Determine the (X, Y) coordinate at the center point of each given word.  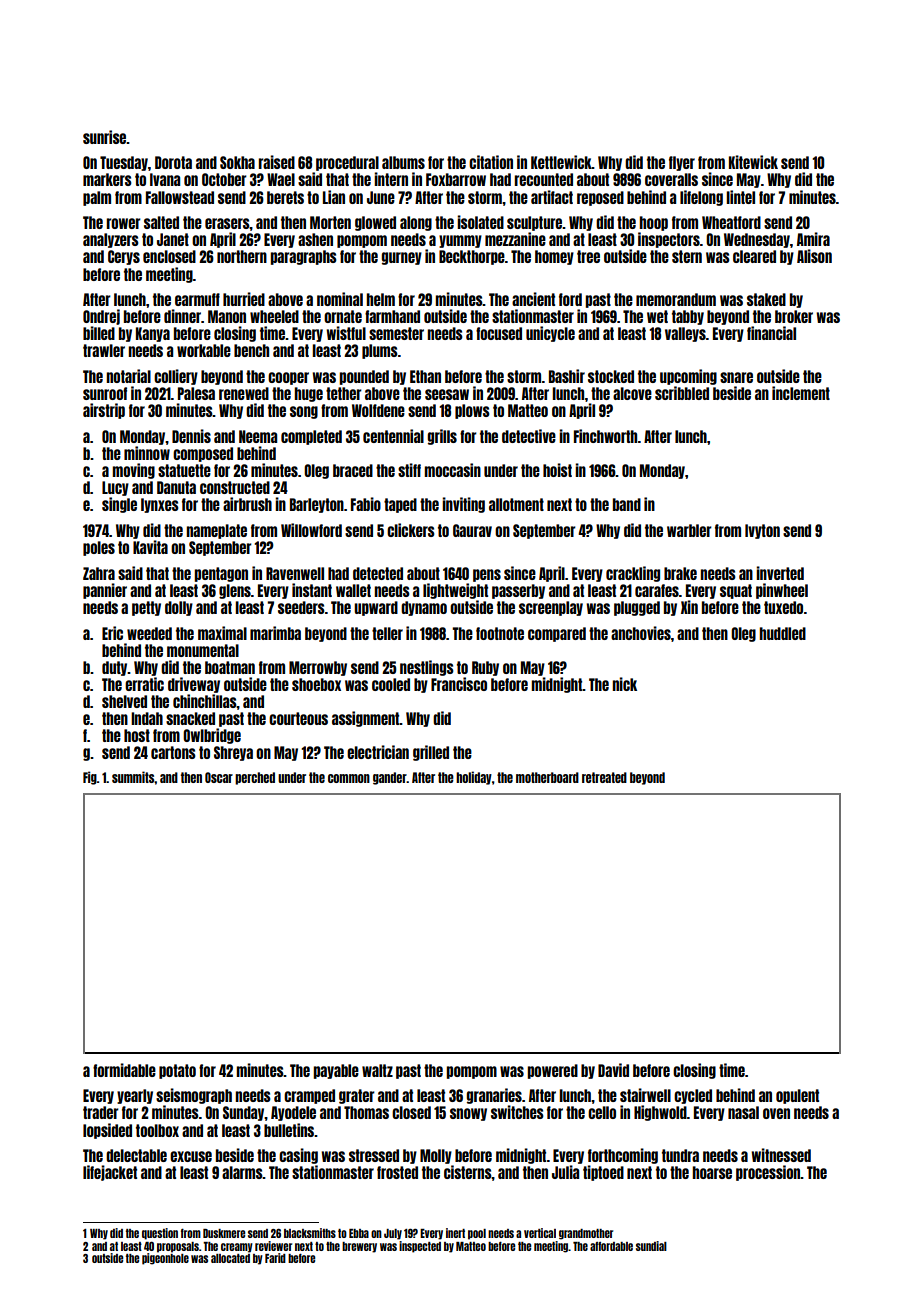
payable (336, 1071)
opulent (797, 1096)
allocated (230, 1258)
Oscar (219, 777)
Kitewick (753, 162)
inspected (420, 1247)
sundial (651, 1246)
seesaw (447, 394)
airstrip (104, 411)
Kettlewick (561, 162)
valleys (685, 334)
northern (242, 256)
